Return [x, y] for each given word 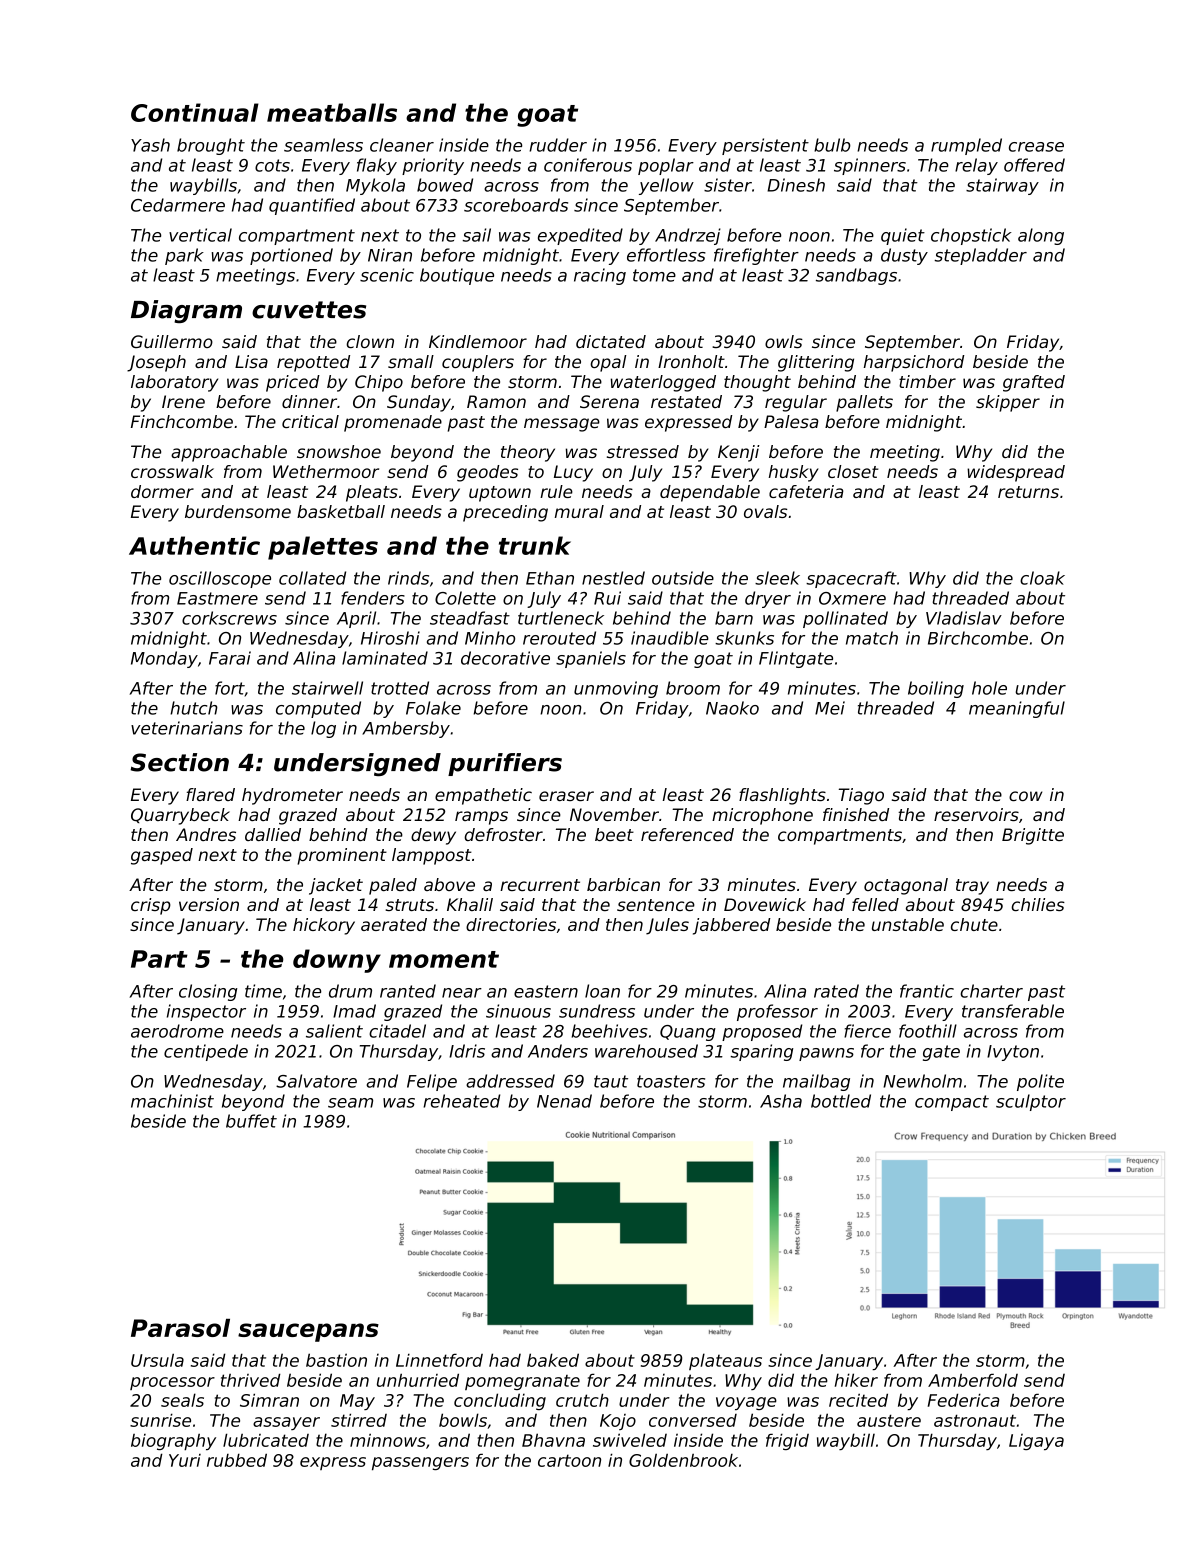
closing [208, 992]
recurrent [540, 885]
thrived [251, 1380]
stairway [1002, 186]
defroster [503, 834]
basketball [341, 511]
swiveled [630, 1440]
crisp [151, 906]
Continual [195, 112]
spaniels [591, 659]
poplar [666, 166]
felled [875, 904]
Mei [830, 708]
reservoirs [976, 814]
